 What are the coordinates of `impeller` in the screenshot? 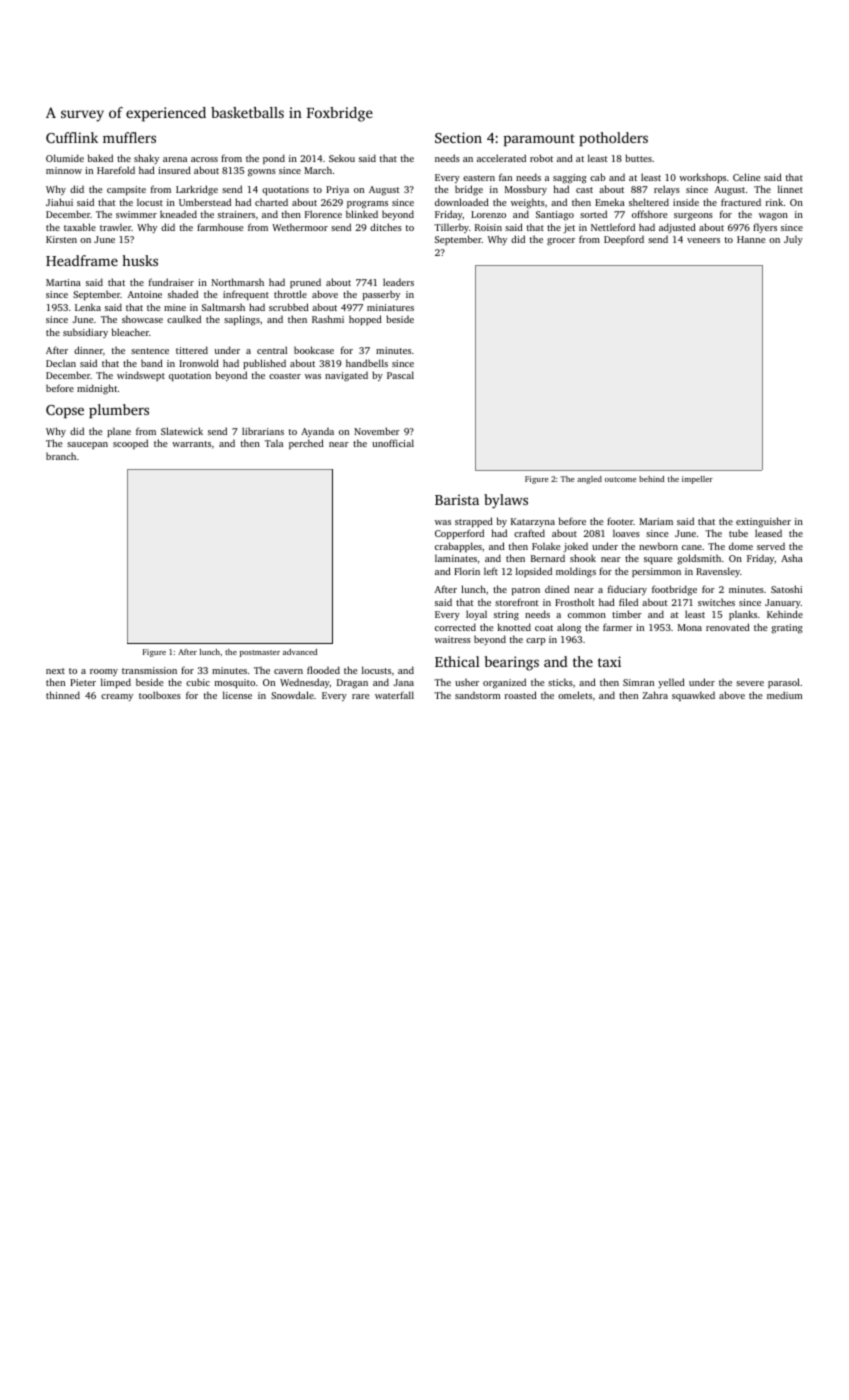 It's located at (697, 480).
